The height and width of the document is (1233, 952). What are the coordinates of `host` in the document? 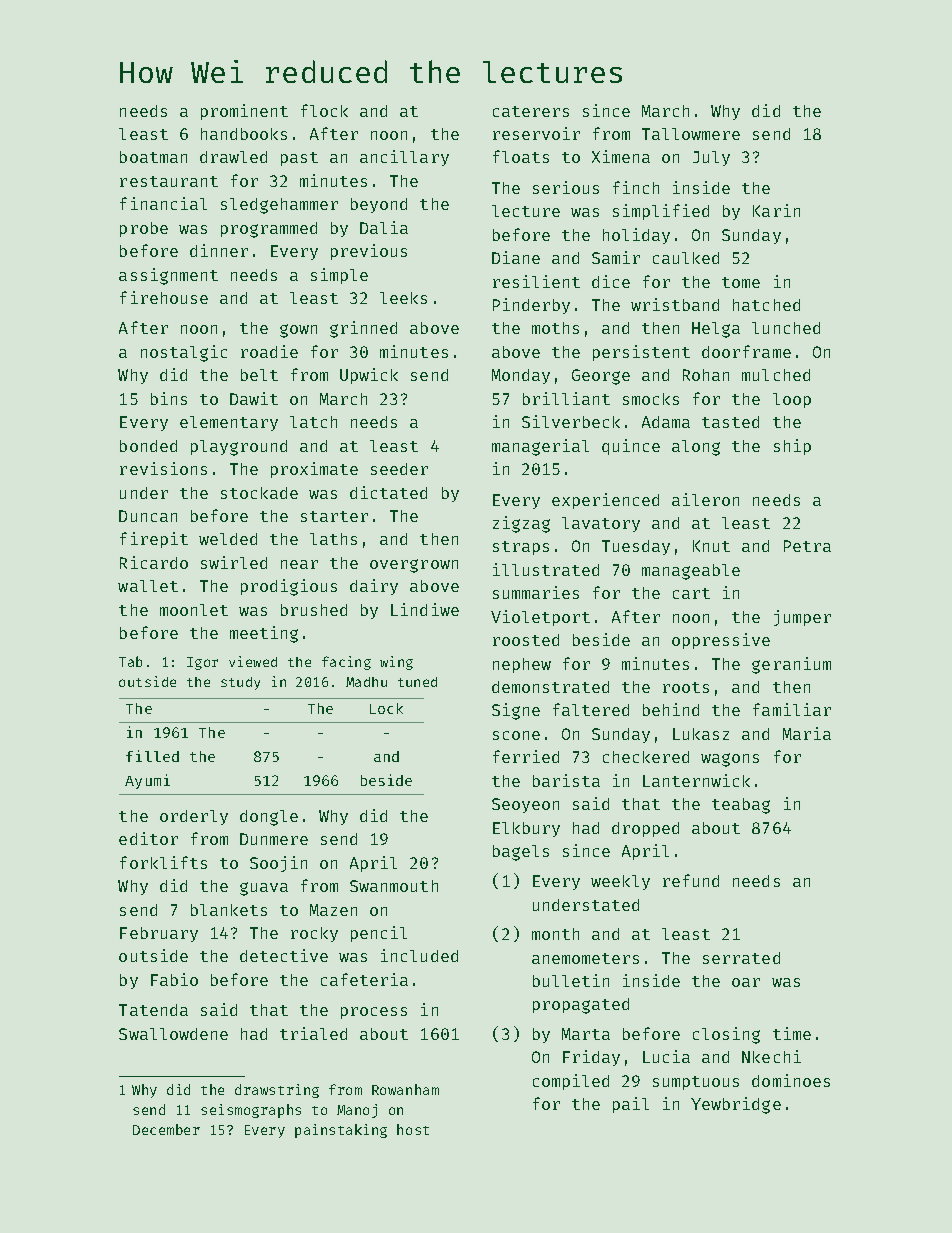 It's located at (413, 1129).
